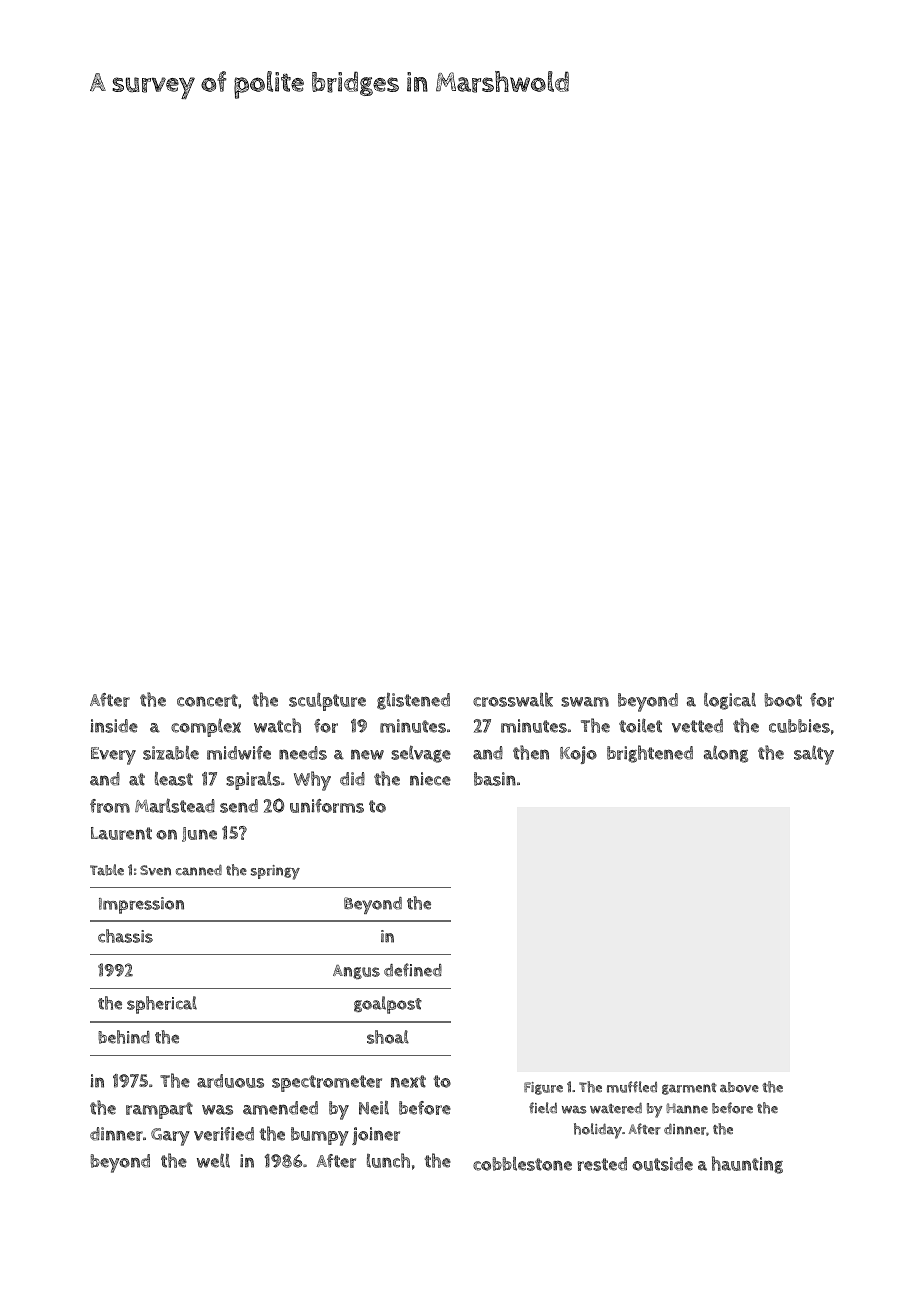 The image size is (924, 1308). Describe the element at coordinates (213, 1160) in the page. I see `well` at that location.
